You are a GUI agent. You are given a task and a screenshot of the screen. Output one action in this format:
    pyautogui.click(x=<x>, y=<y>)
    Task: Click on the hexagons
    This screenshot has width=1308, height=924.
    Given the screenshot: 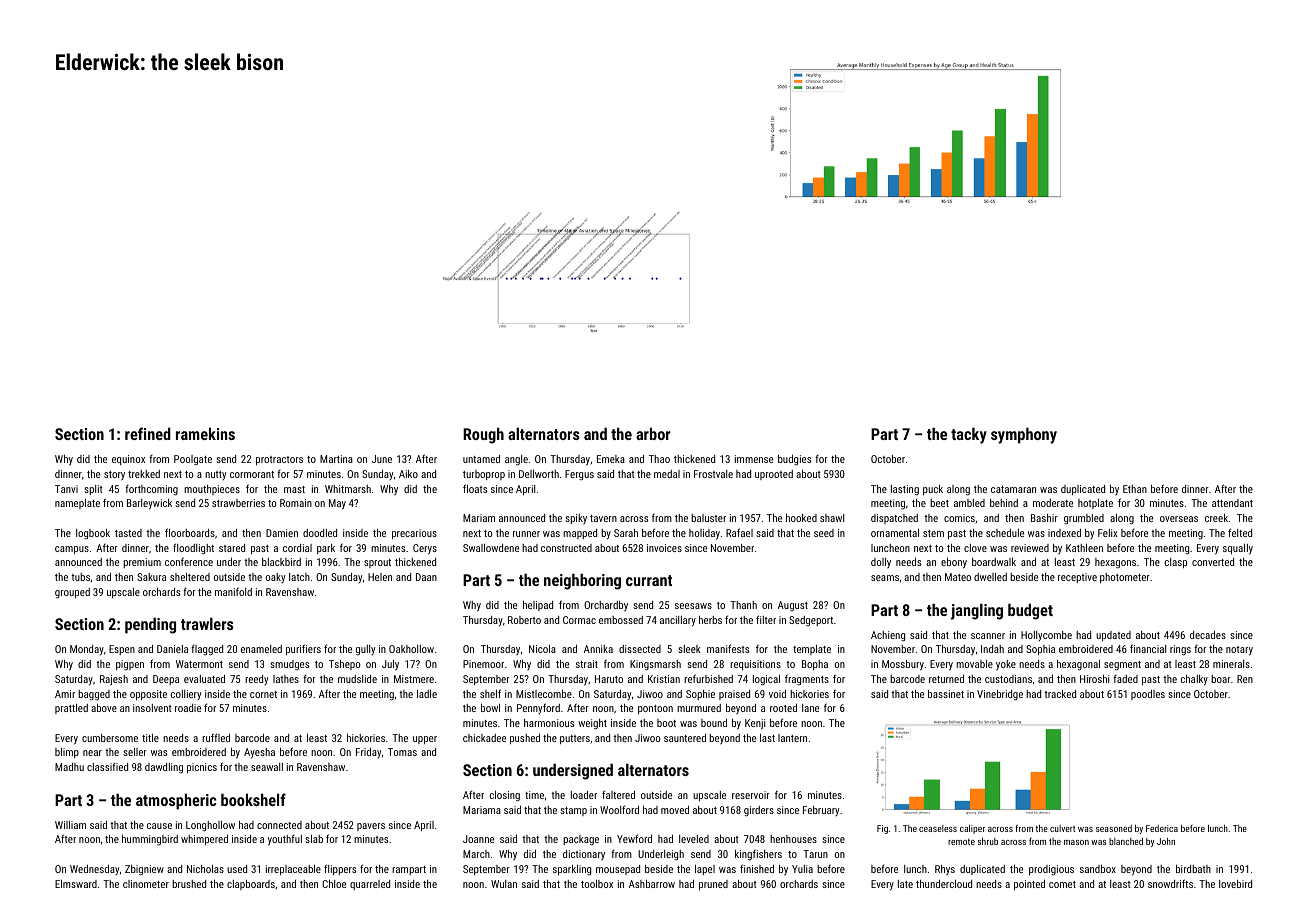 What is the action you would take?
    pyautogui.click(x=1115, y=563)
